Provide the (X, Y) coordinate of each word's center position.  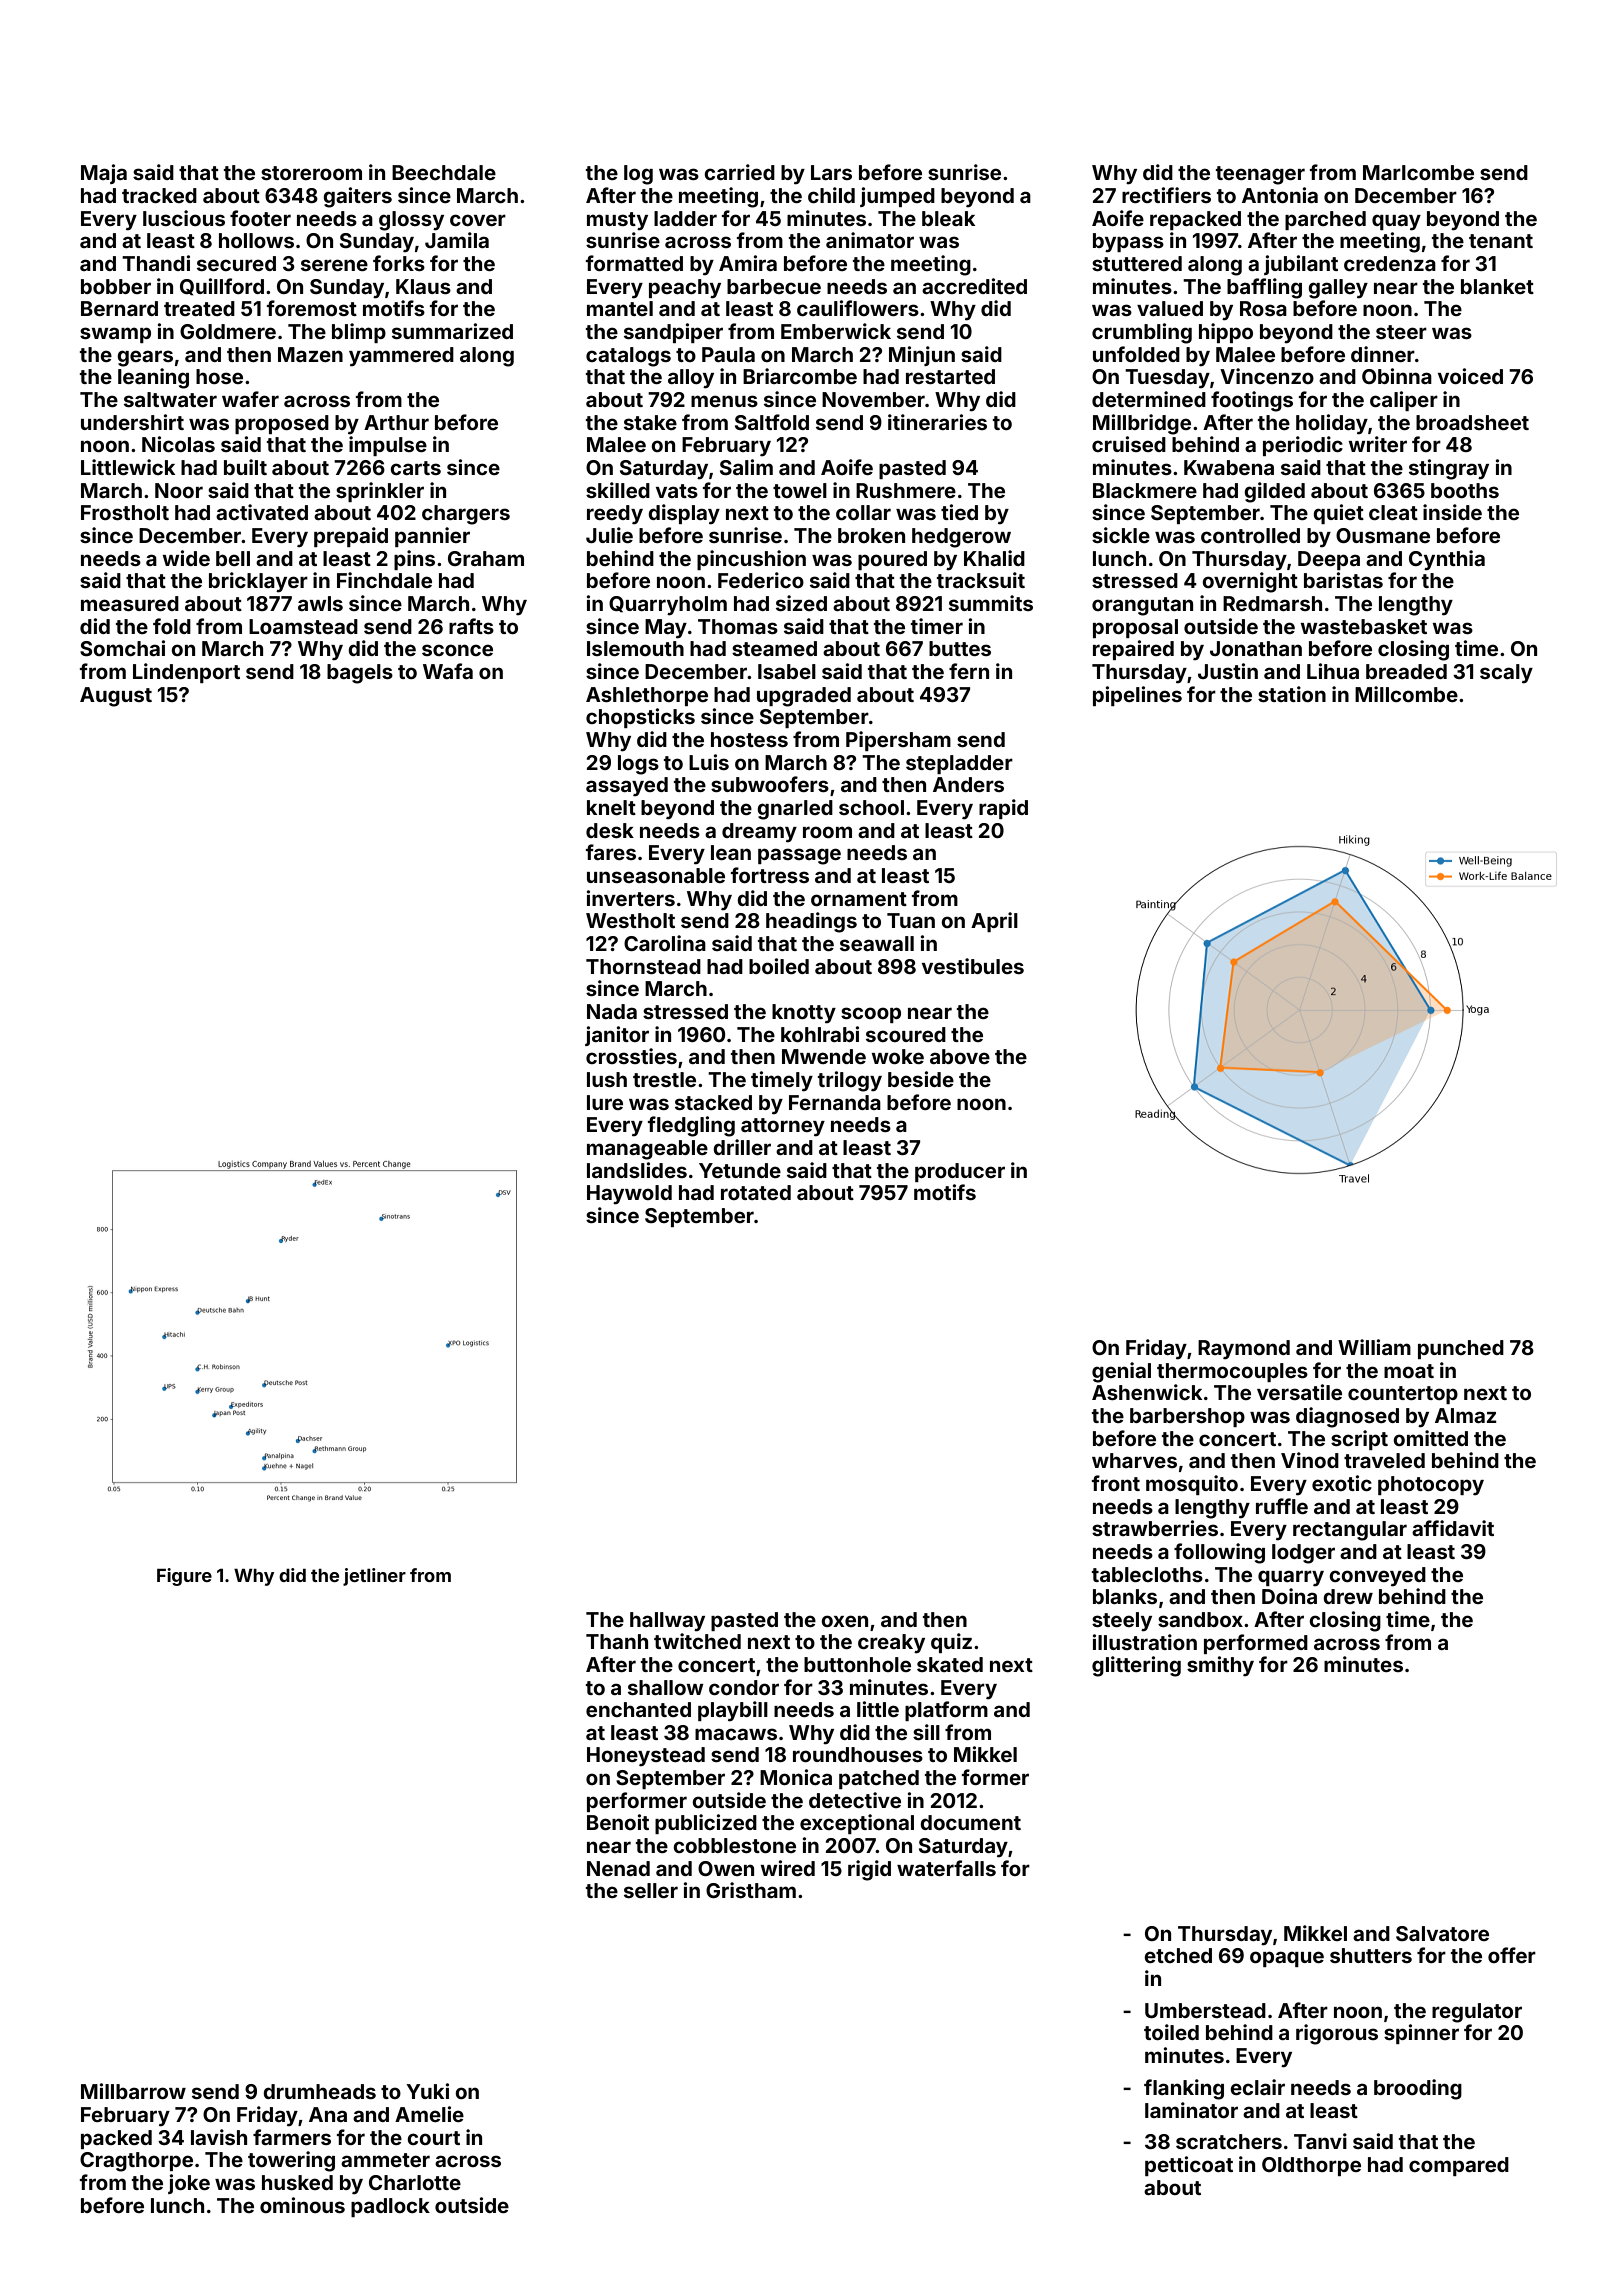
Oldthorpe (1311, 2166)
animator (870, 240)
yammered (401, 357)
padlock (390, 2207)
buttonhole (857, 1664)
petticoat (1189, 2166)
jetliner (374, 1577)
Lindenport (186, 673)
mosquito (1192, 1485)
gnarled (795, 810)
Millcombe (1406, 694)
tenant (1501, 241)
